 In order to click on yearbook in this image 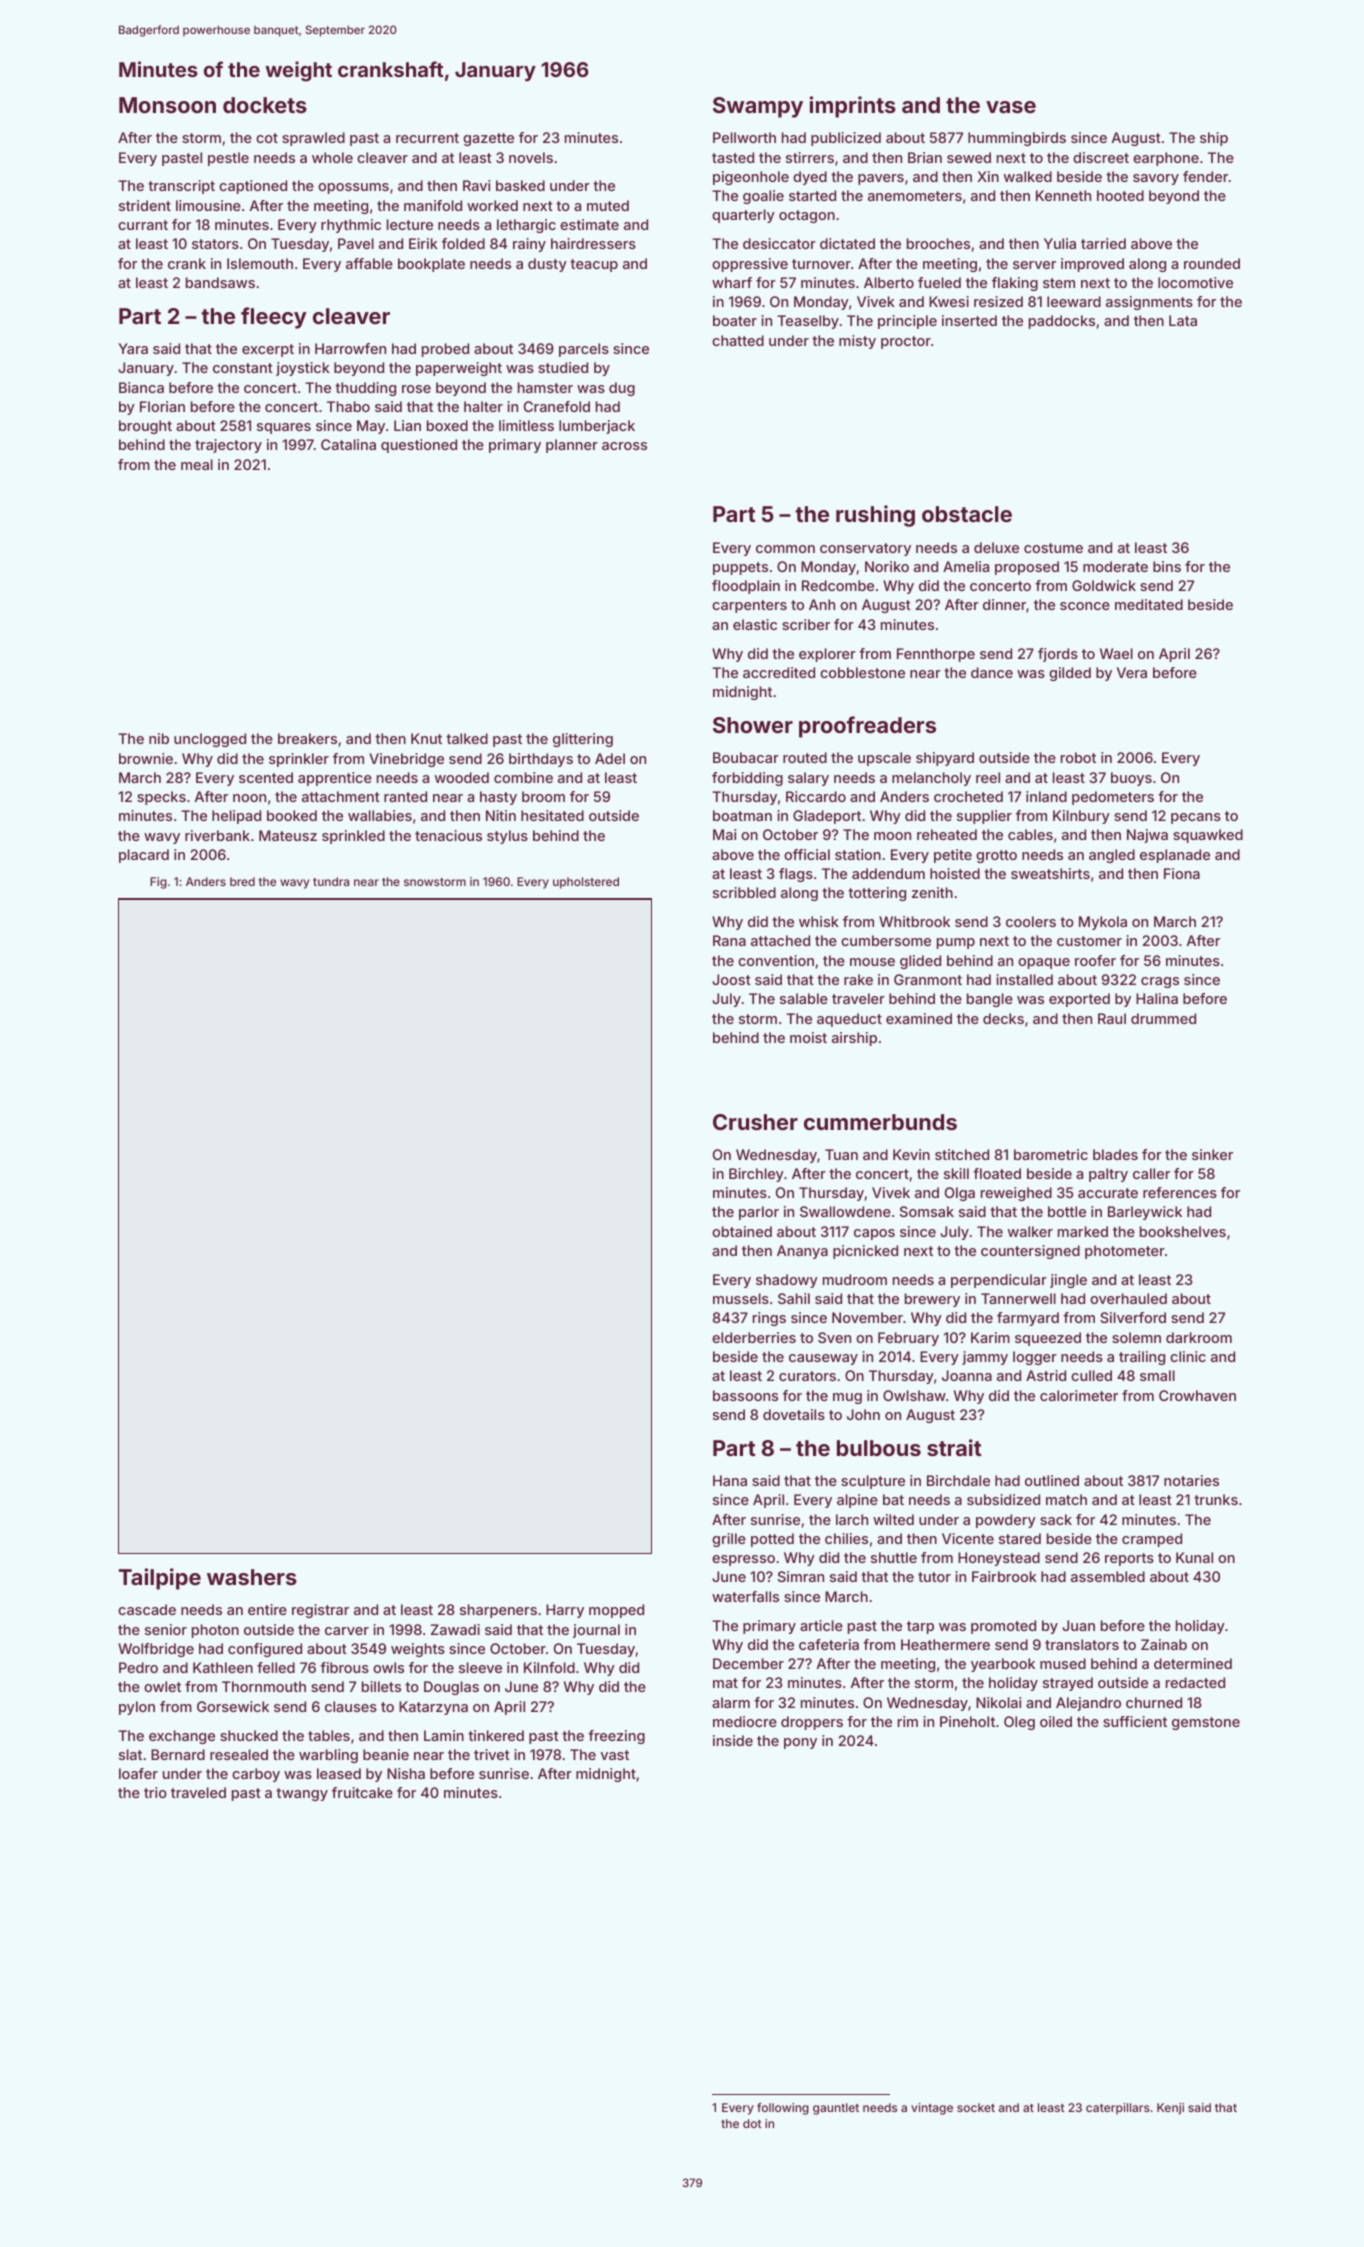, I will do `click(1003, 1665)`.
